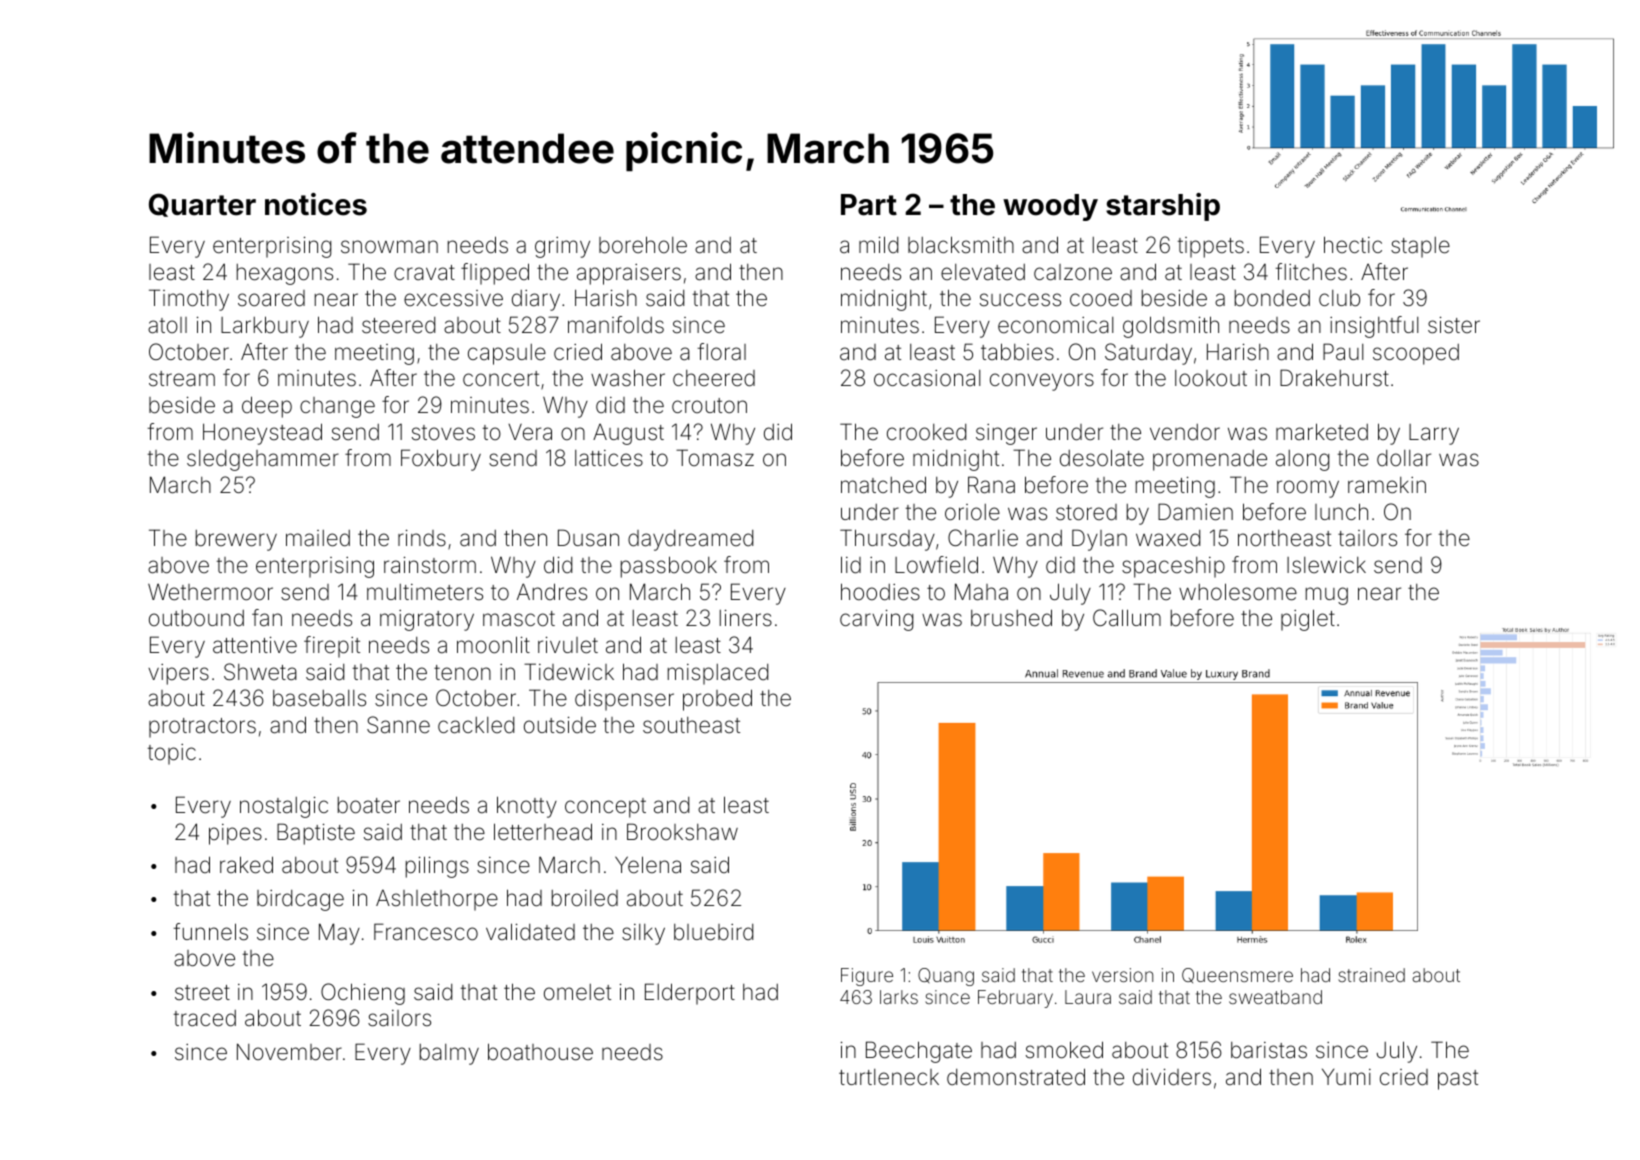  I want to click on outbound, so click(196, 618).
